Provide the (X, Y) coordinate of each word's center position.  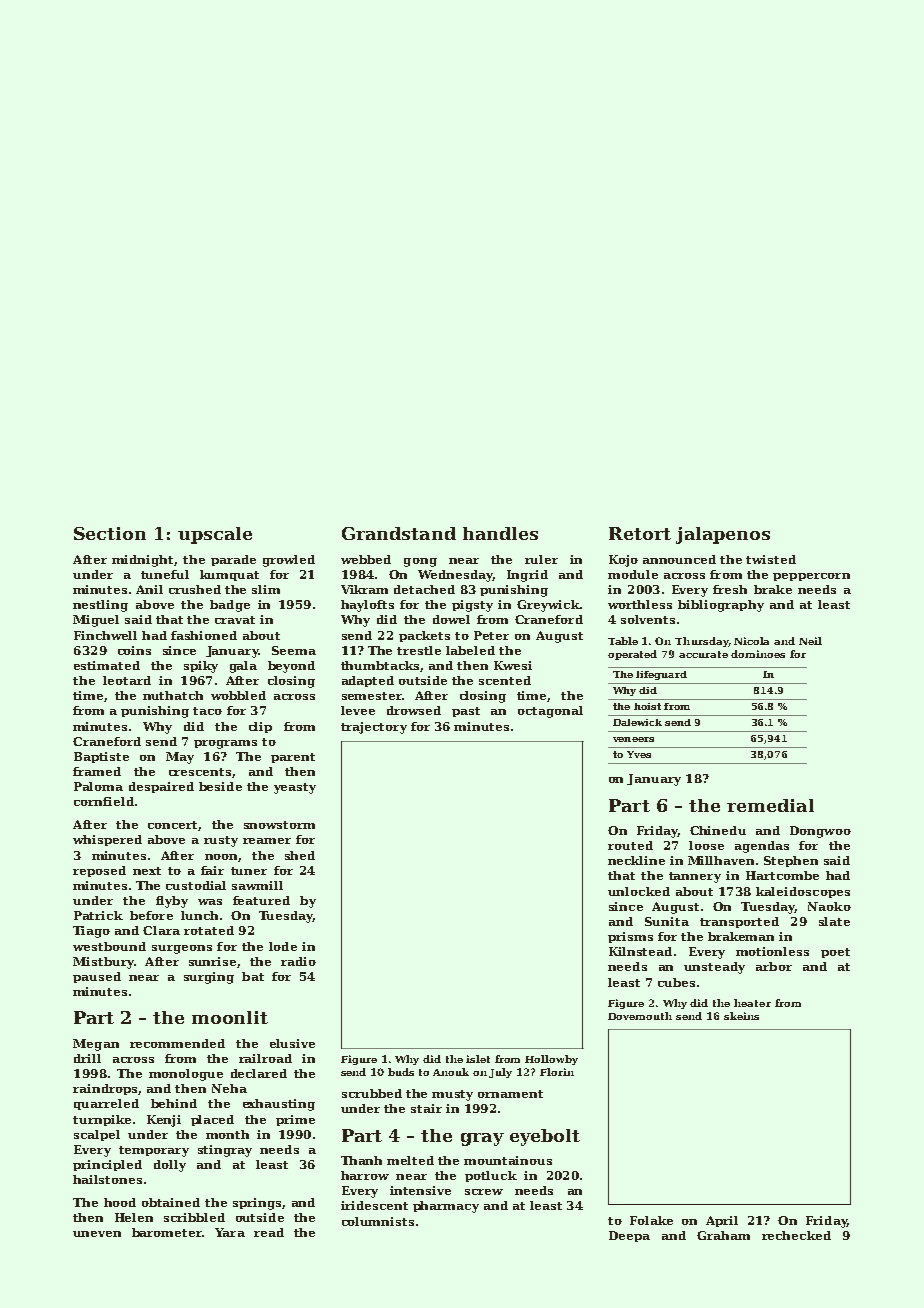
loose (706, 845)
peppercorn (811, 577)
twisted (771, 559)
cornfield (104, 801)
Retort (640, 533)
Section (110, 533)
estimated (107, 665)
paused (97, 977)
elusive (292, 1043)
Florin (557, 1072)
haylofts (367, 606)
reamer (267, 841)
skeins (741, 1016)
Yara (230, 1232)
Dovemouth (640, 1016)
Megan (96, 1045)
